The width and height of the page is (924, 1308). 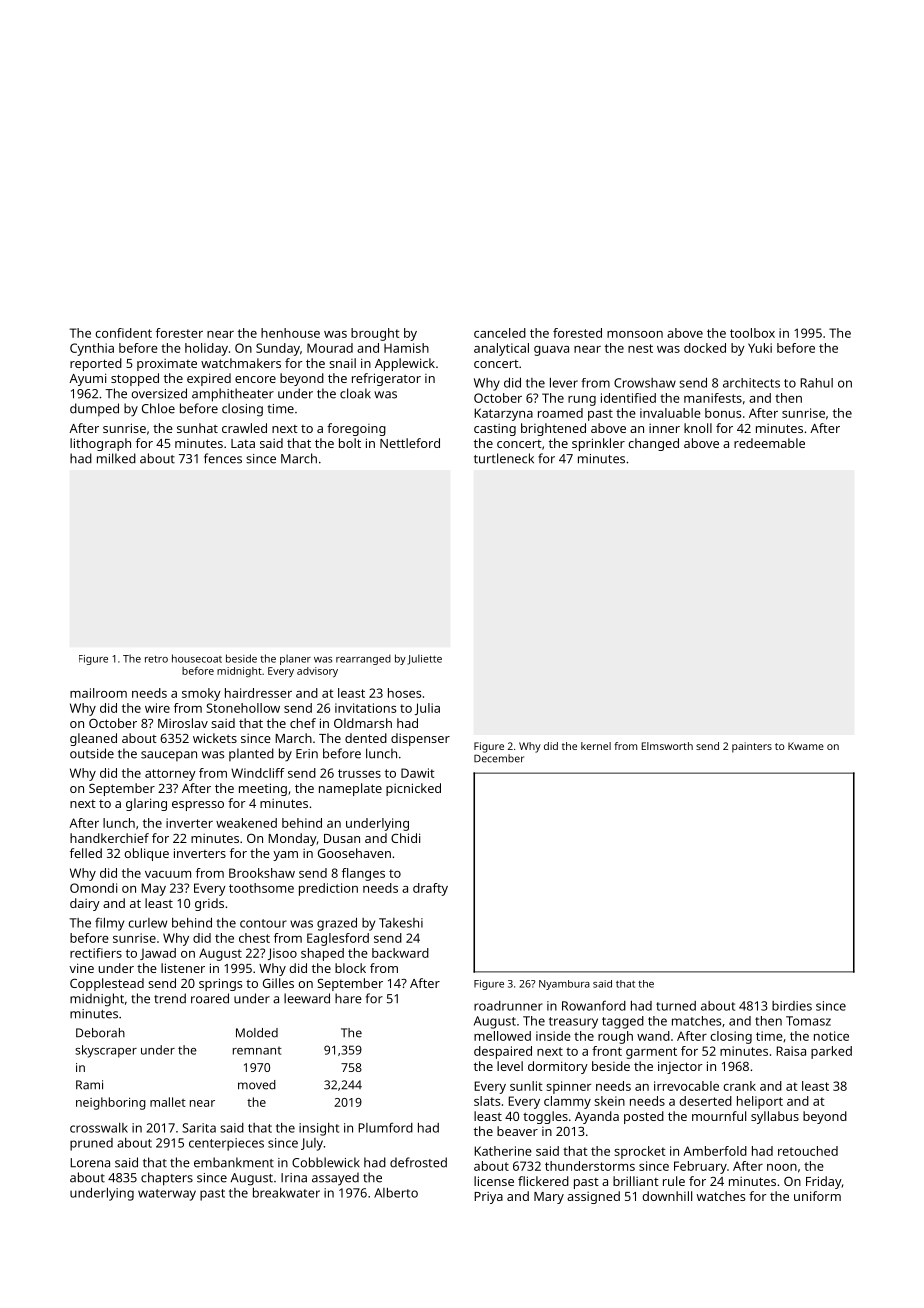 I want to click on changed, so click(x=653, y=444).
